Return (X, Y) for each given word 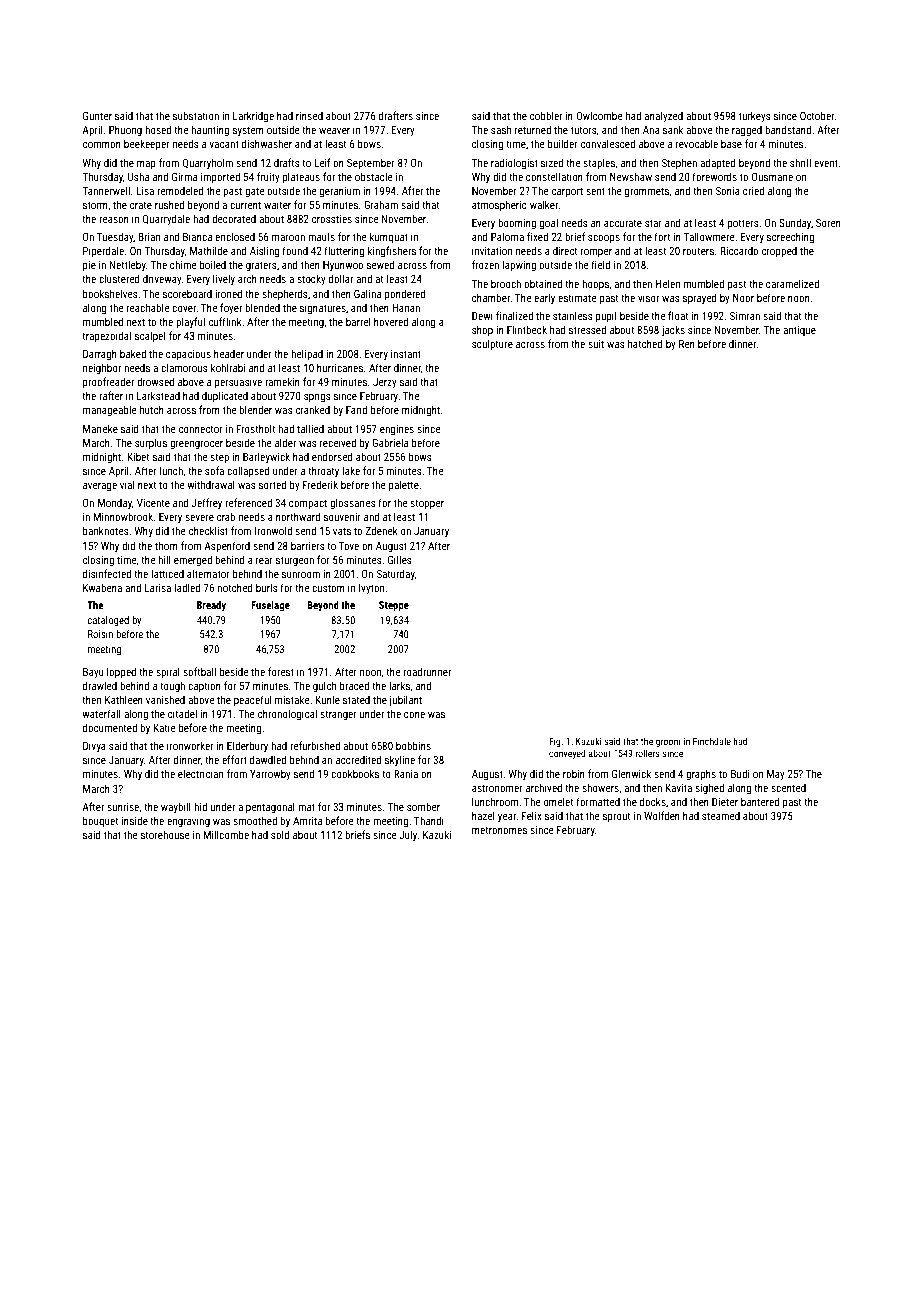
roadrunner (427, 671)
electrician (200, 773)
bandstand (788, 129)
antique (799, 331)
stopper (427, 504)
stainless (573, 315)
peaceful (252, 700)
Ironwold (273, 530)
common (102, 145)
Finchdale (712, 741)
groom (668, 743)
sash (501, 129)
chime (183, 264)
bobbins (413, 745)
